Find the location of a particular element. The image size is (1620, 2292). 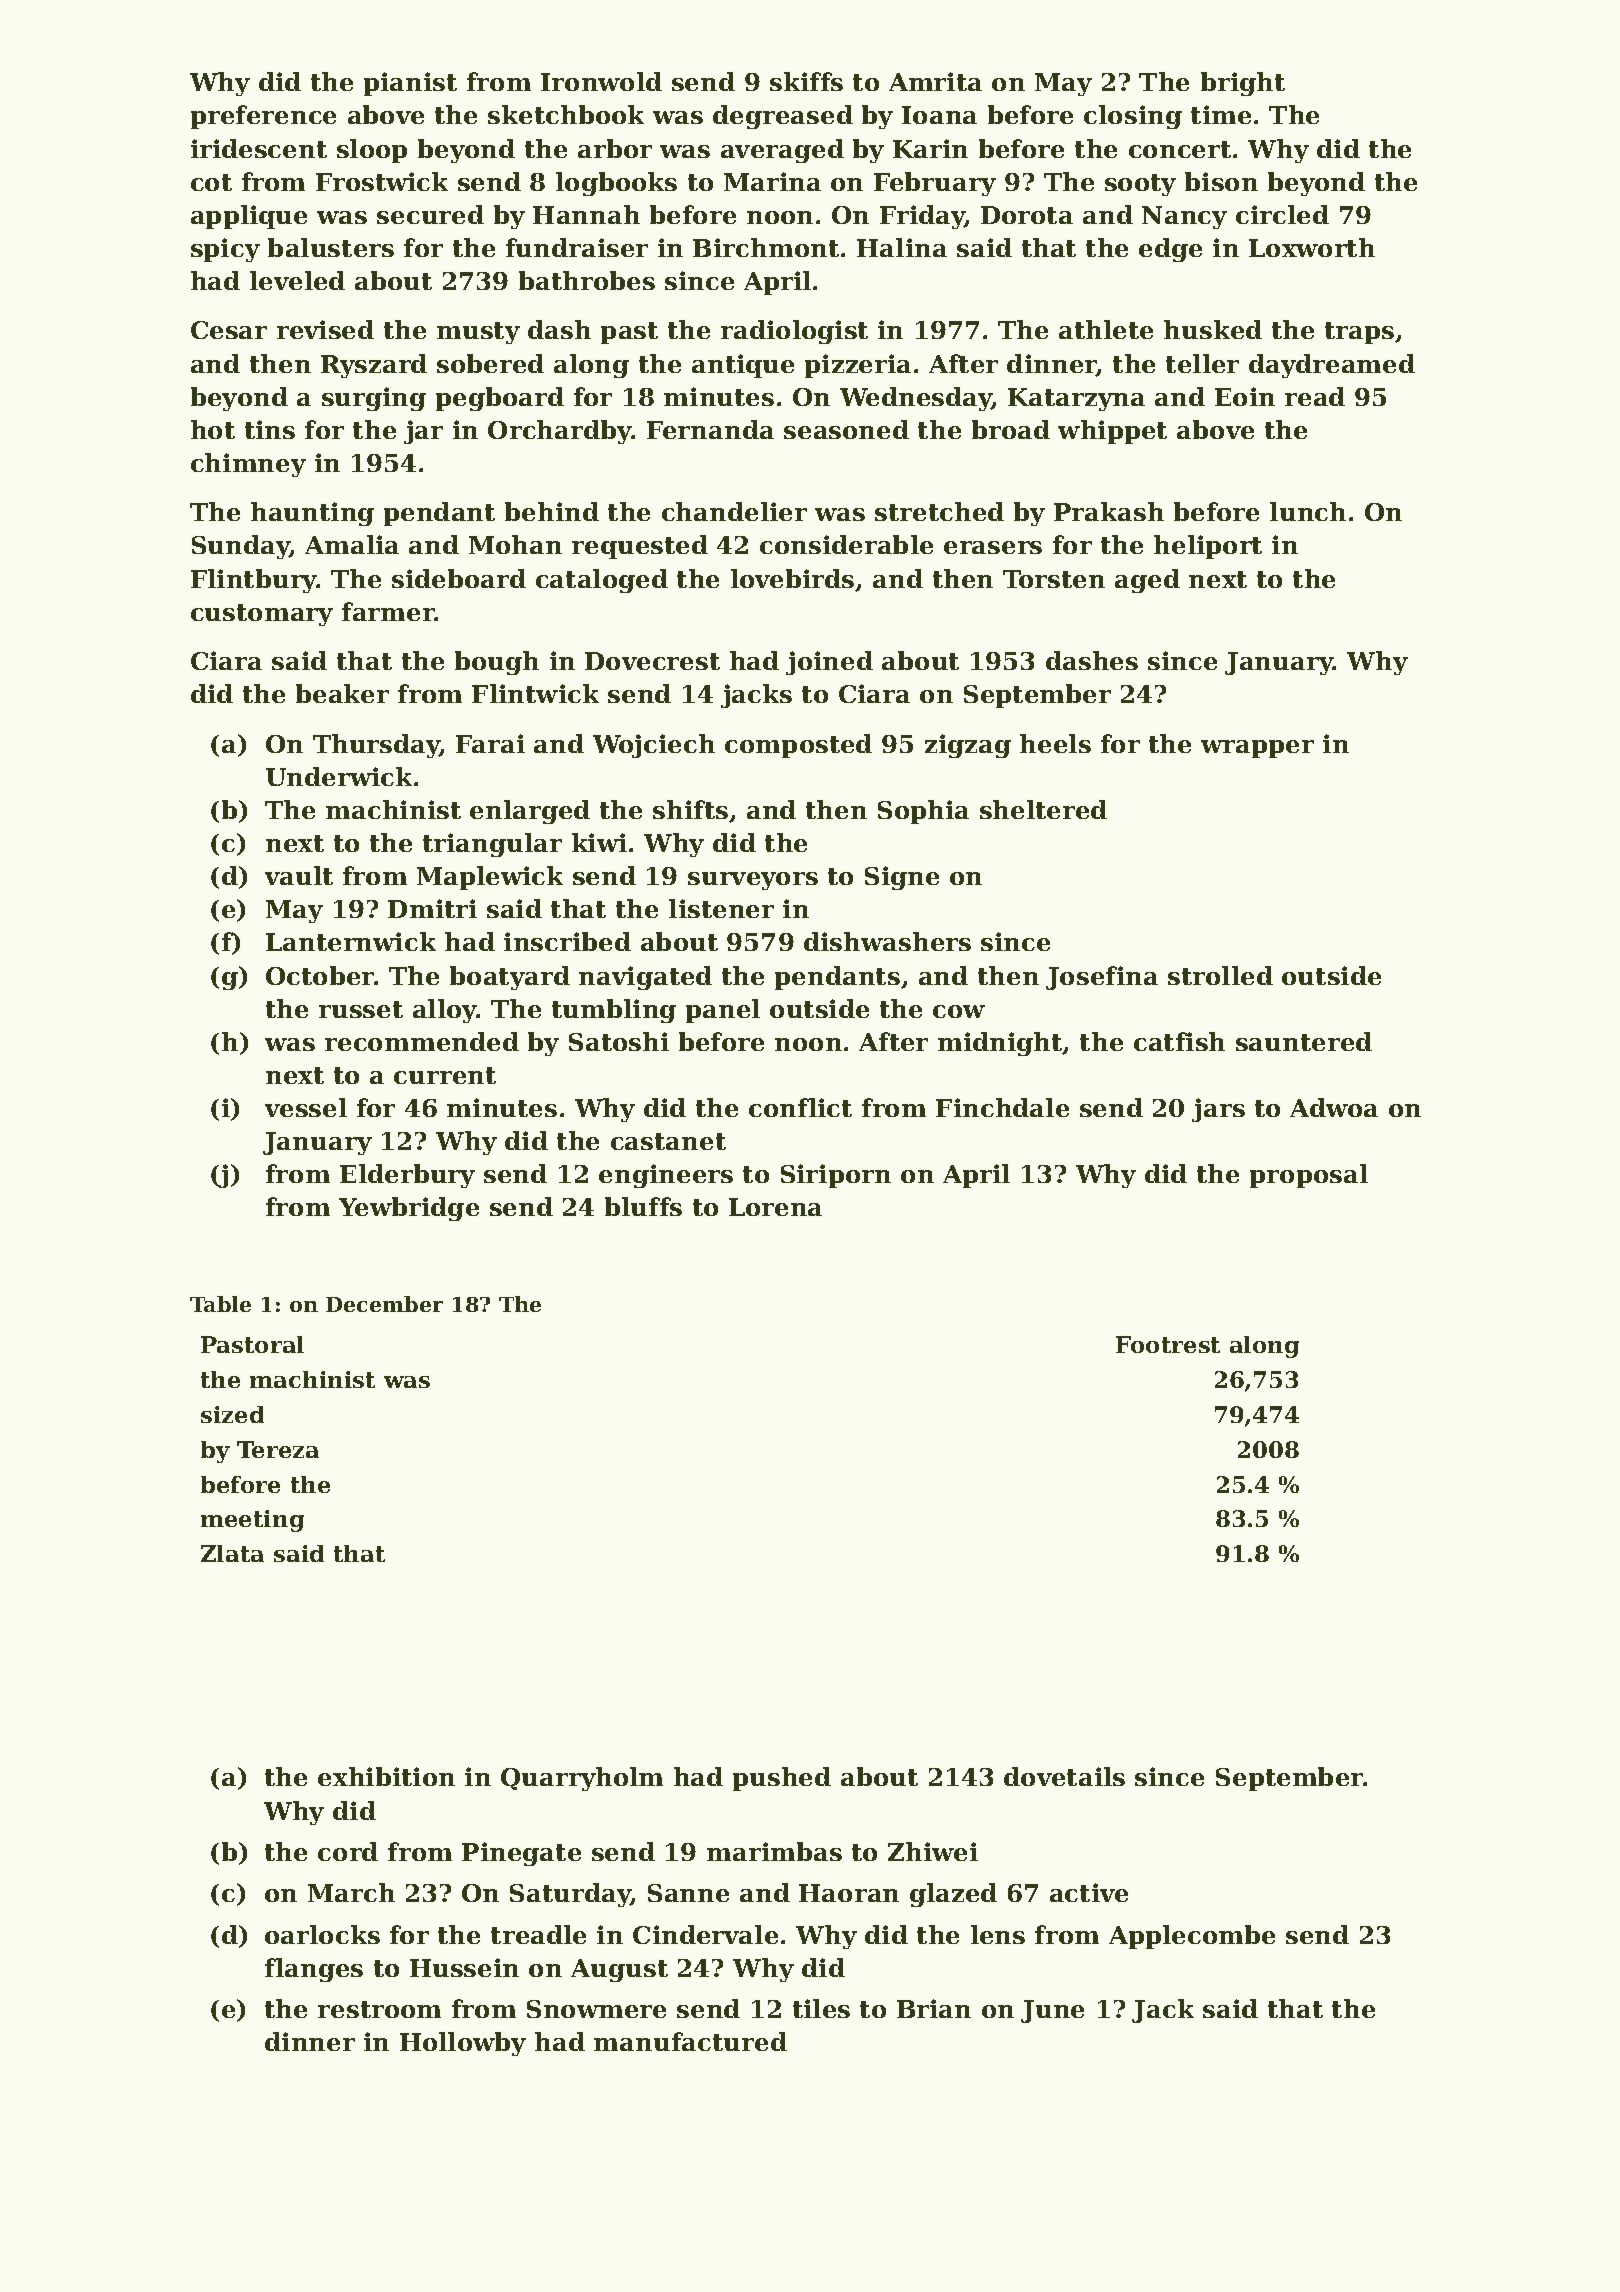

listener is located at coordinates (721, 908).
